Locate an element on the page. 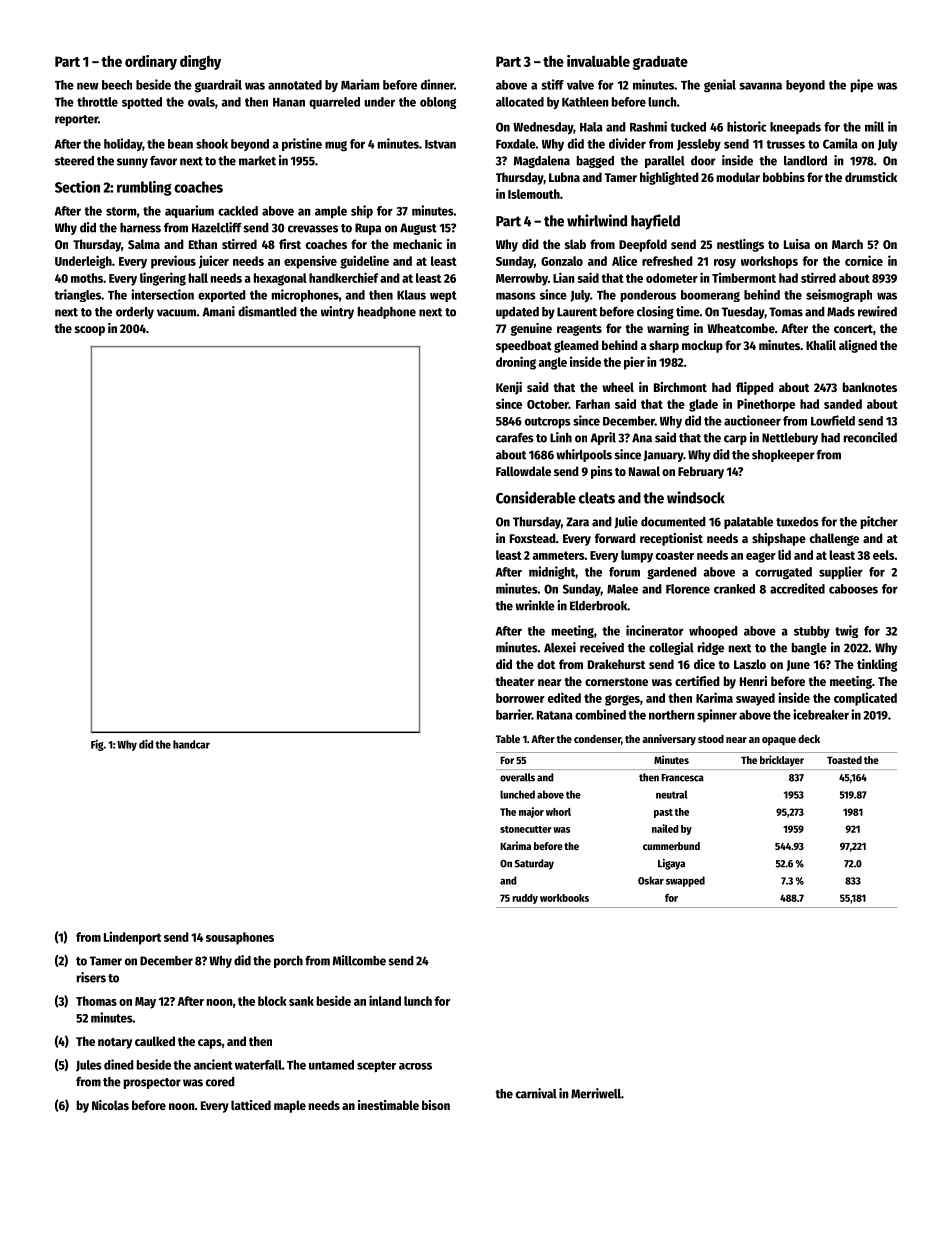 Image resolution: width=952 pixels, height=1233 pixels. Kenji is located at coordinates (509, 388).
